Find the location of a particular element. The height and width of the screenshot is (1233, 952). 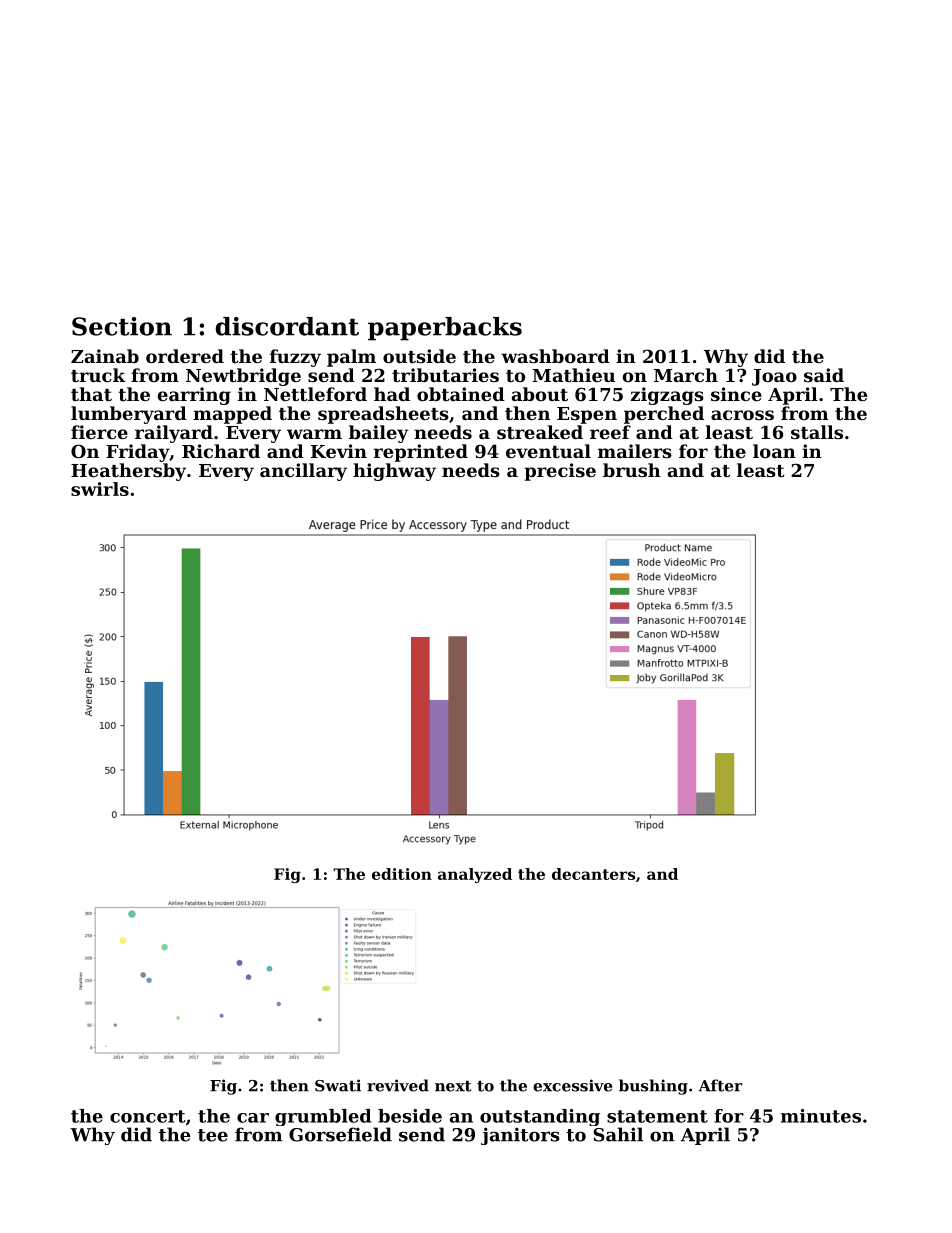

swirls is located at coordinates (100, 489).
